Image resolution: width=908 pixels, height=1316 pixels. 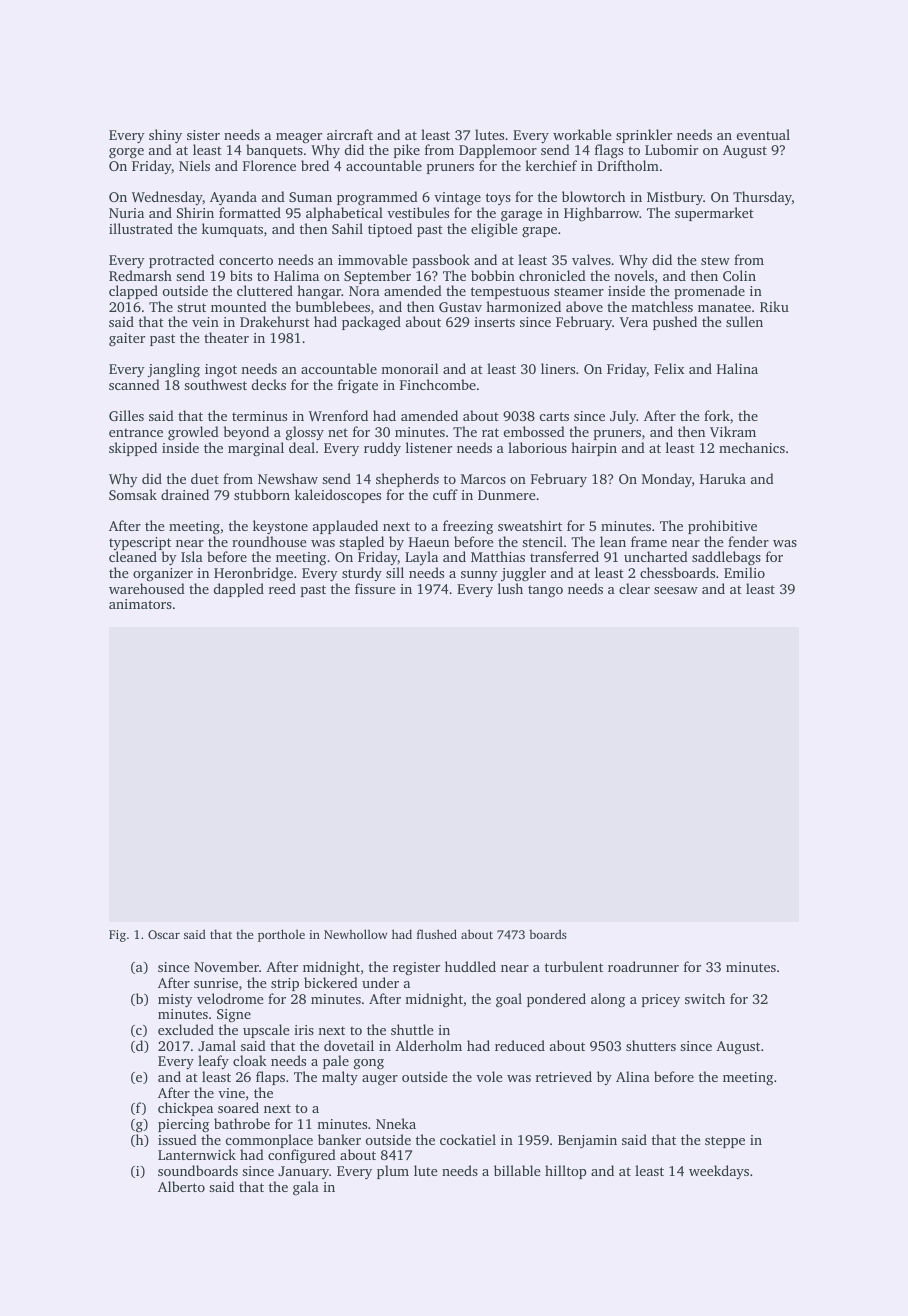 I want to click on fissure, so click(x=375, y=588).
